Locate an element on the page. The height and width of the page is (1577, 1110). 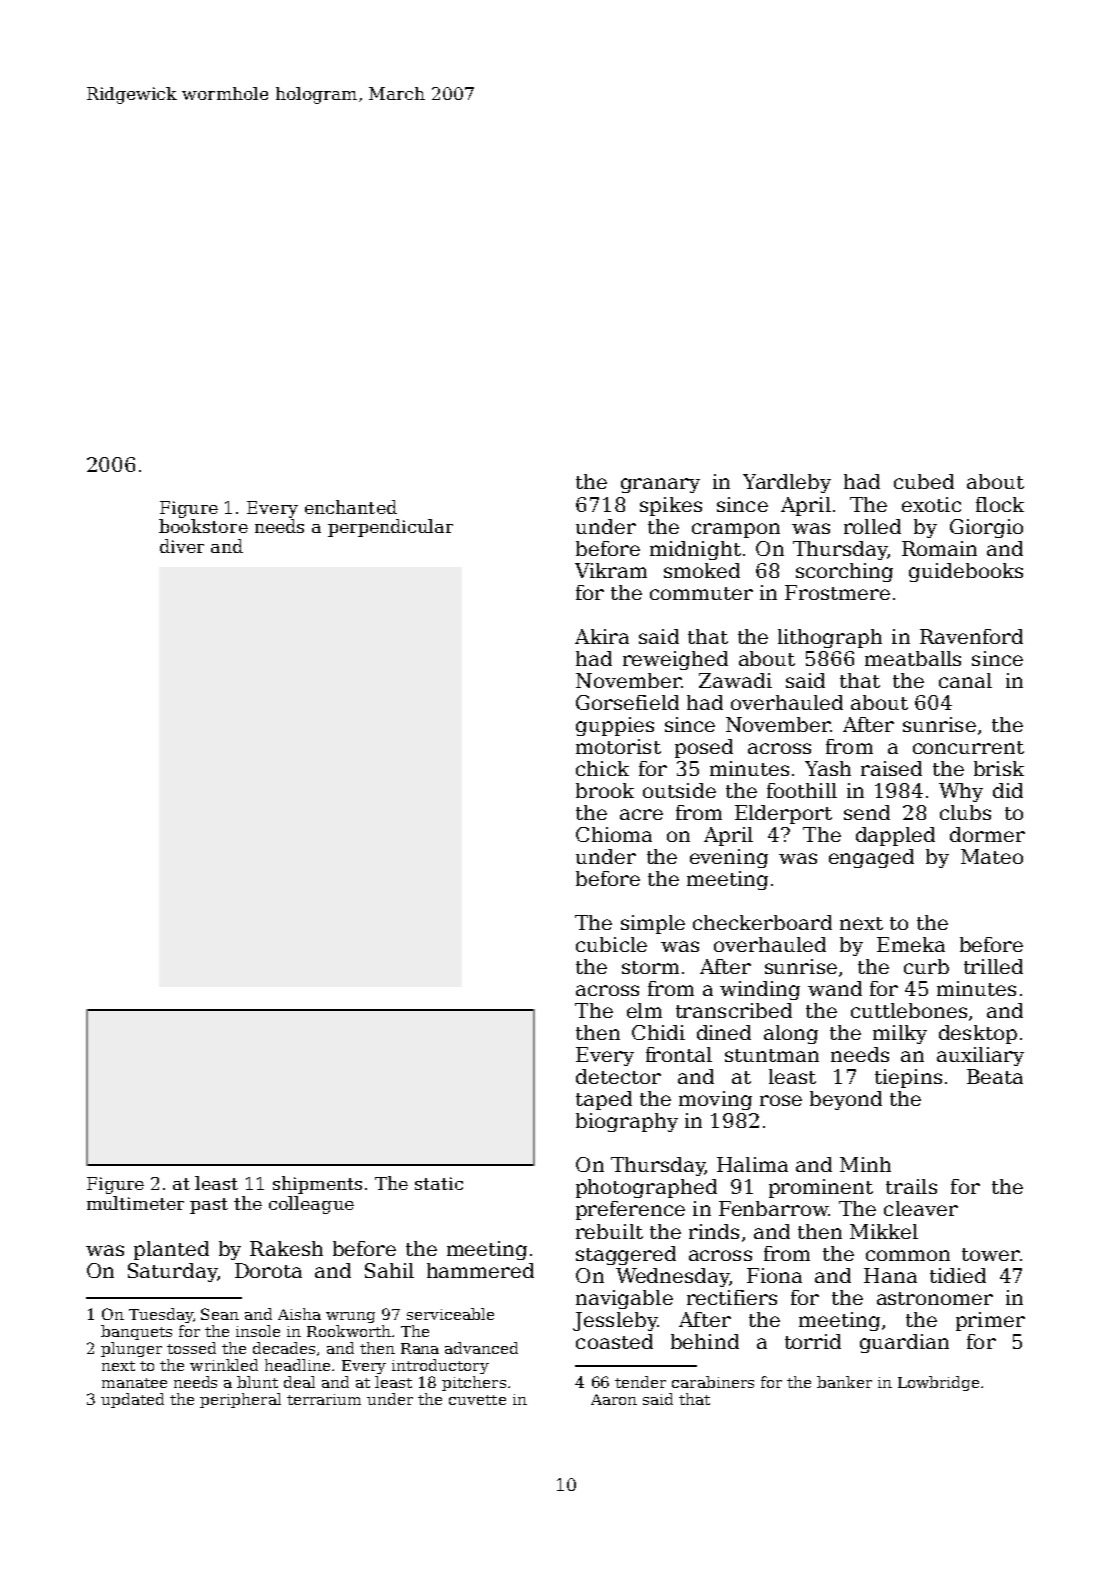
static is located at coordinates (439, 1183).
